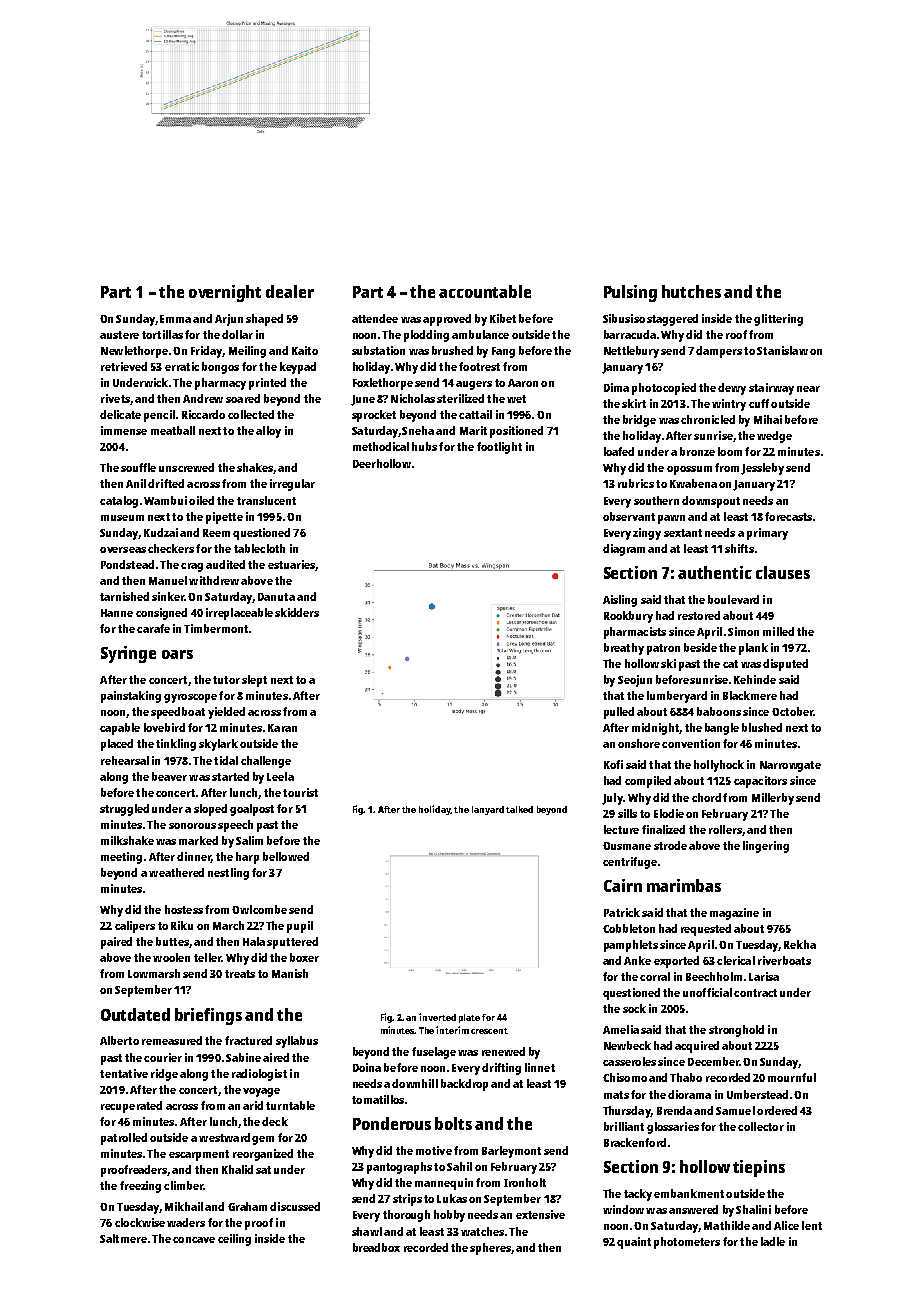 The width and height of the screenshot is (924, 1308). I want to click on treats, so click(240, 974).
